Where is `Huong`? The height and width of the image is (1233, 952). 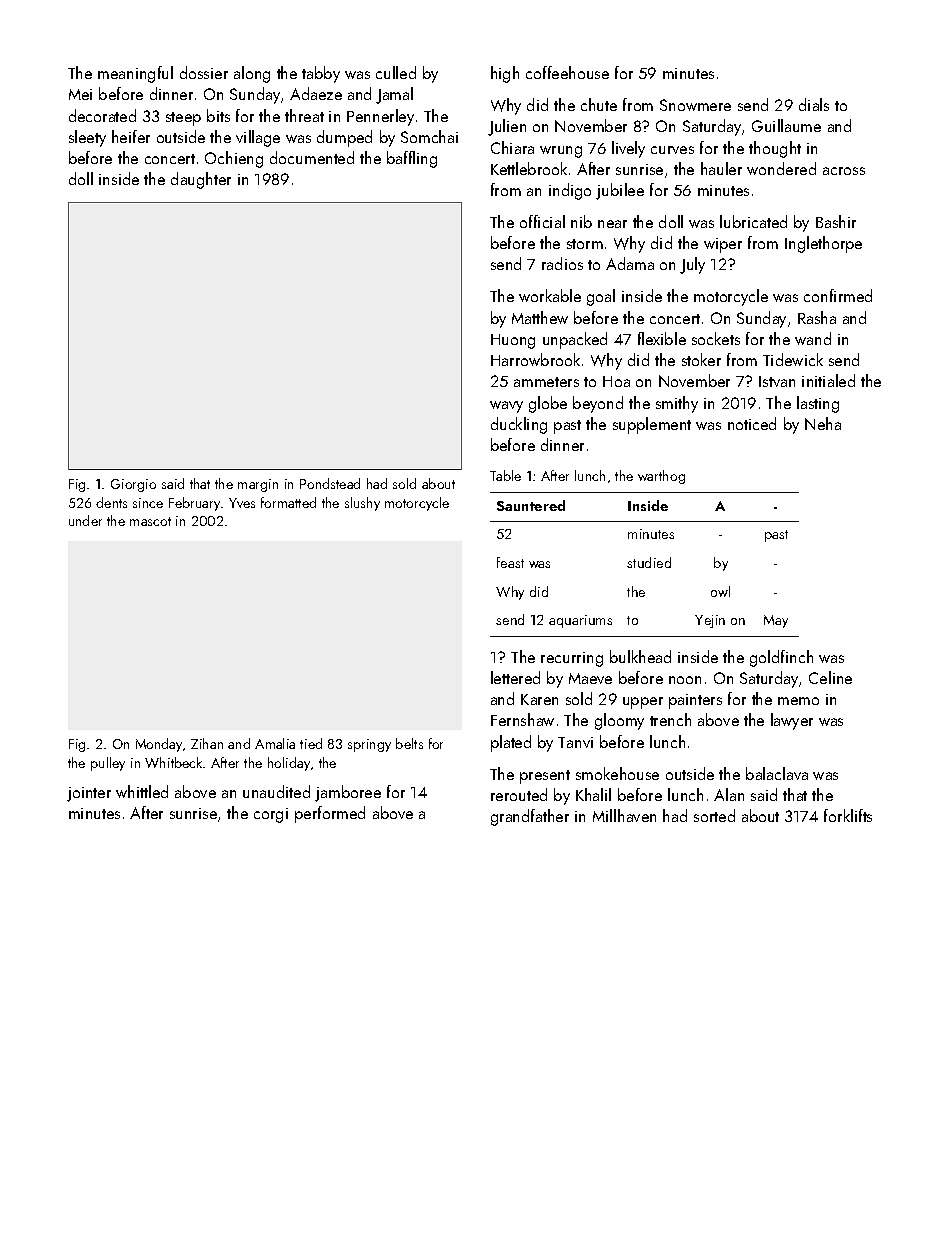 Huong is located at coordinates (513, 341).
